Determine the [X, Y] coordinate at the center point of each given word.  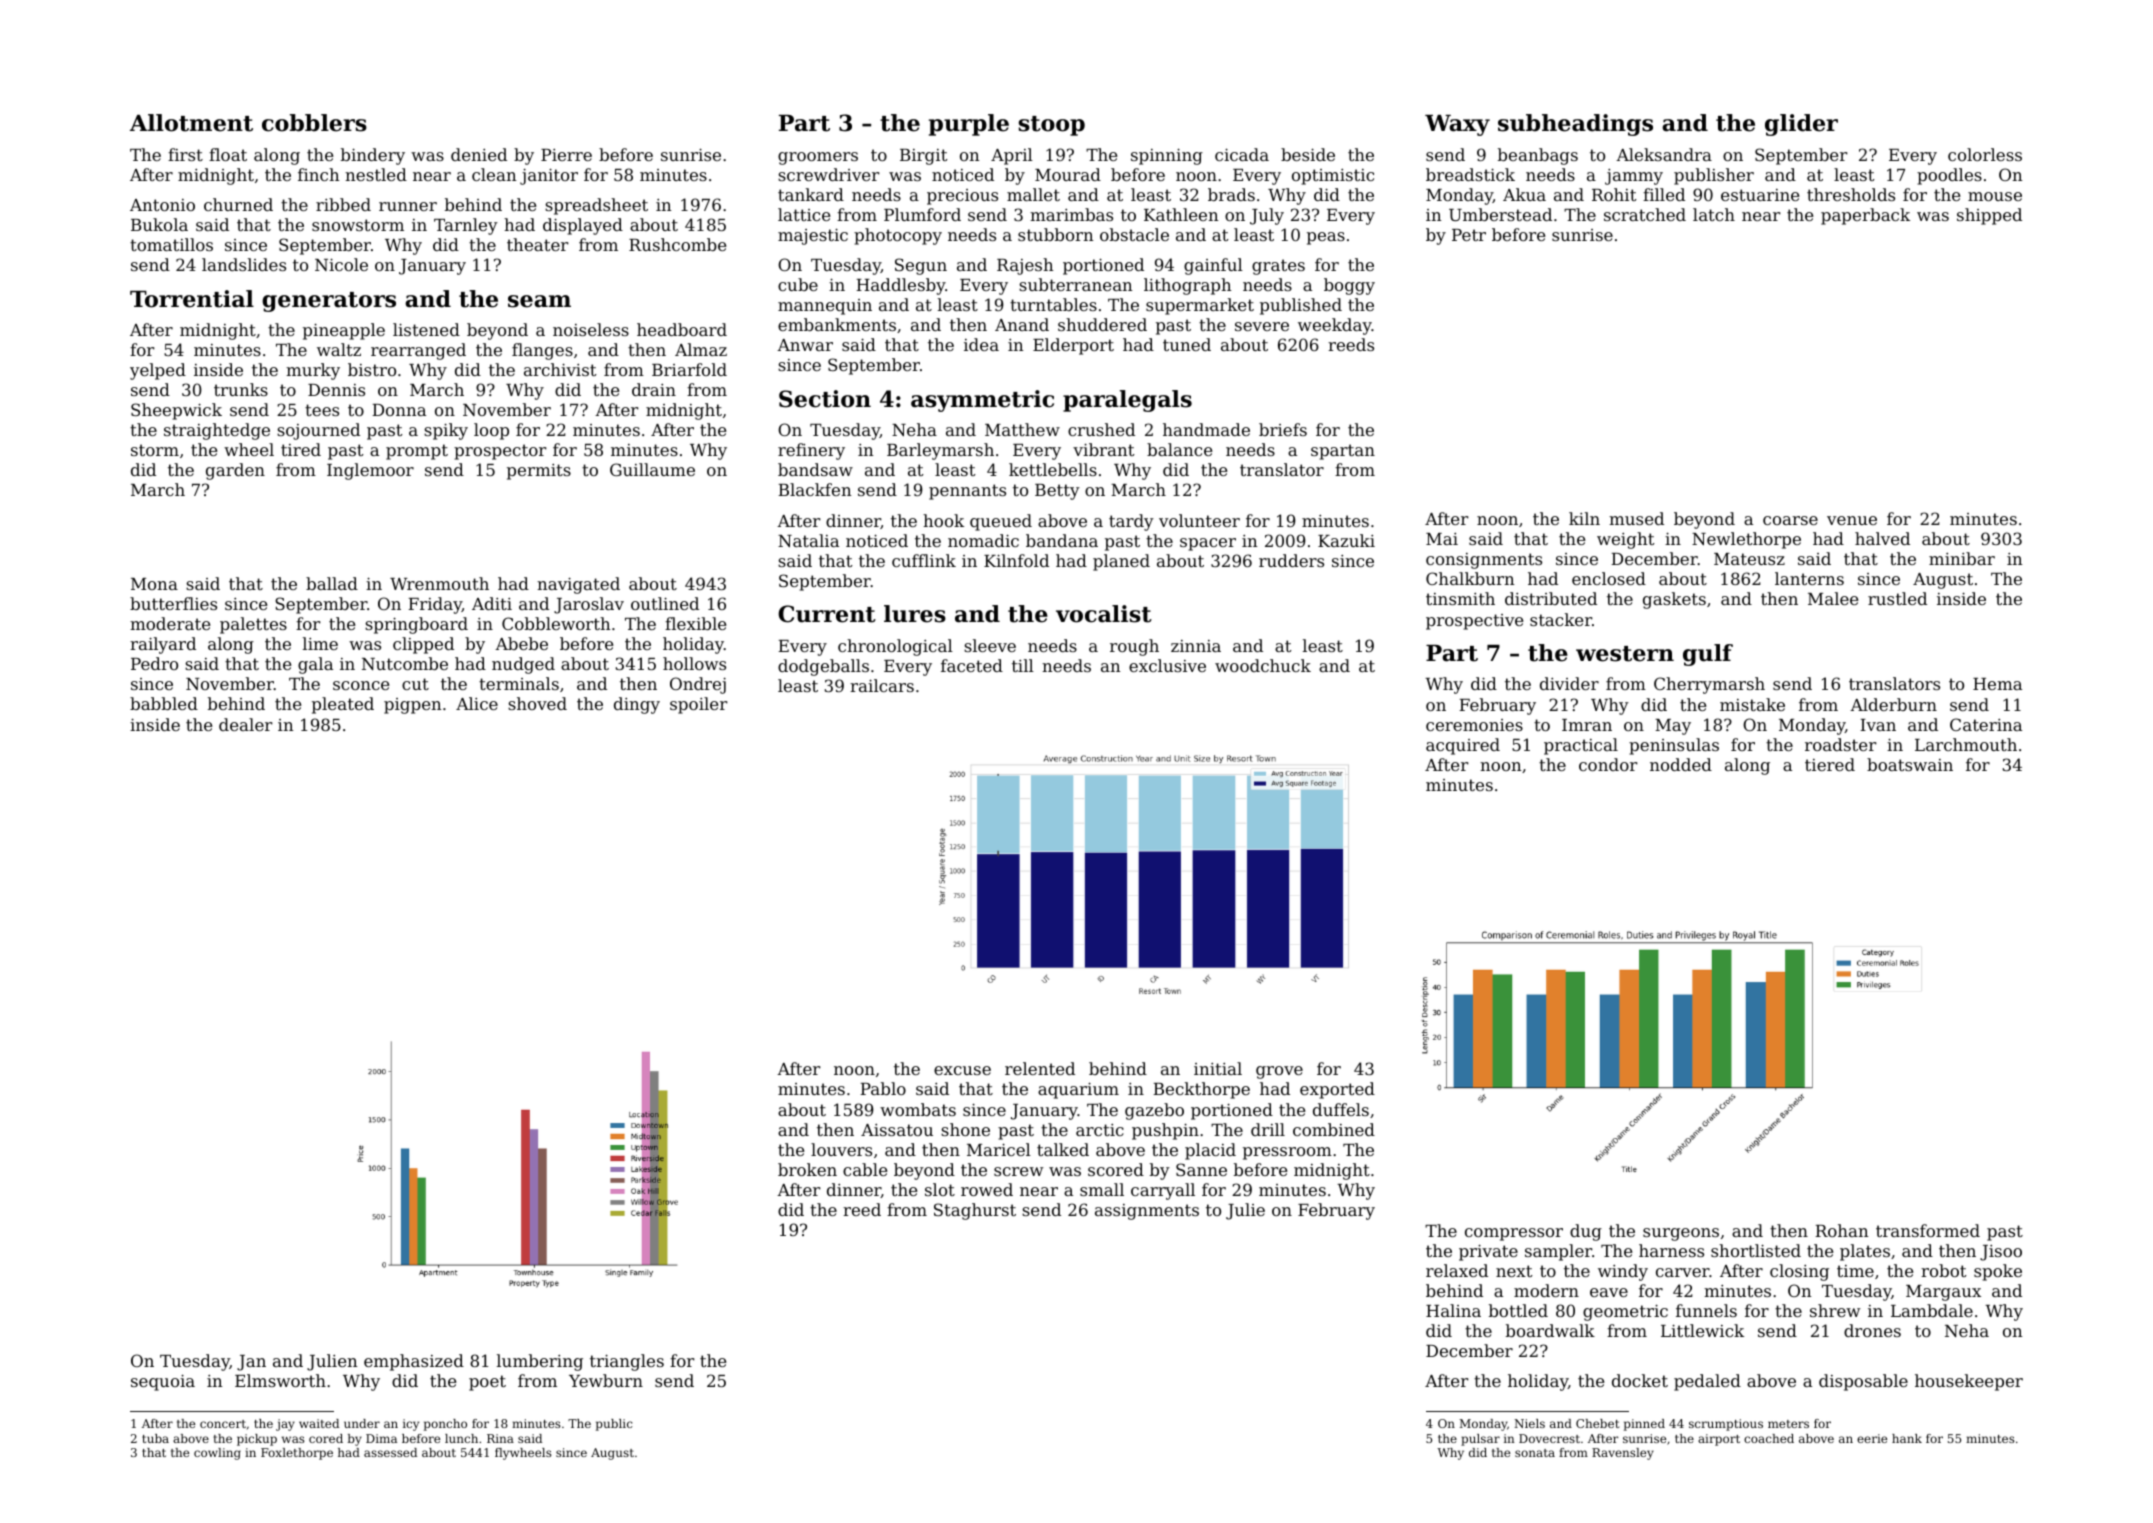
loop [491, 431]
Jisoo [2001, 1253]
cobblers [314, 123]
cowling [217, 1454]
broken [807, 1169]
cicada [1242, 154]
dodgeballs [823, 667]
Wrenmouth [439, 583]
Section [825, 399]
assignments [1147, 1212]
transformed [1928, 1230]
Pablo [883, 1088]
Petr [1469, 235]
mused [1636, 518]
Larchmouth [1966, 744]
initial [1218, 1068]
